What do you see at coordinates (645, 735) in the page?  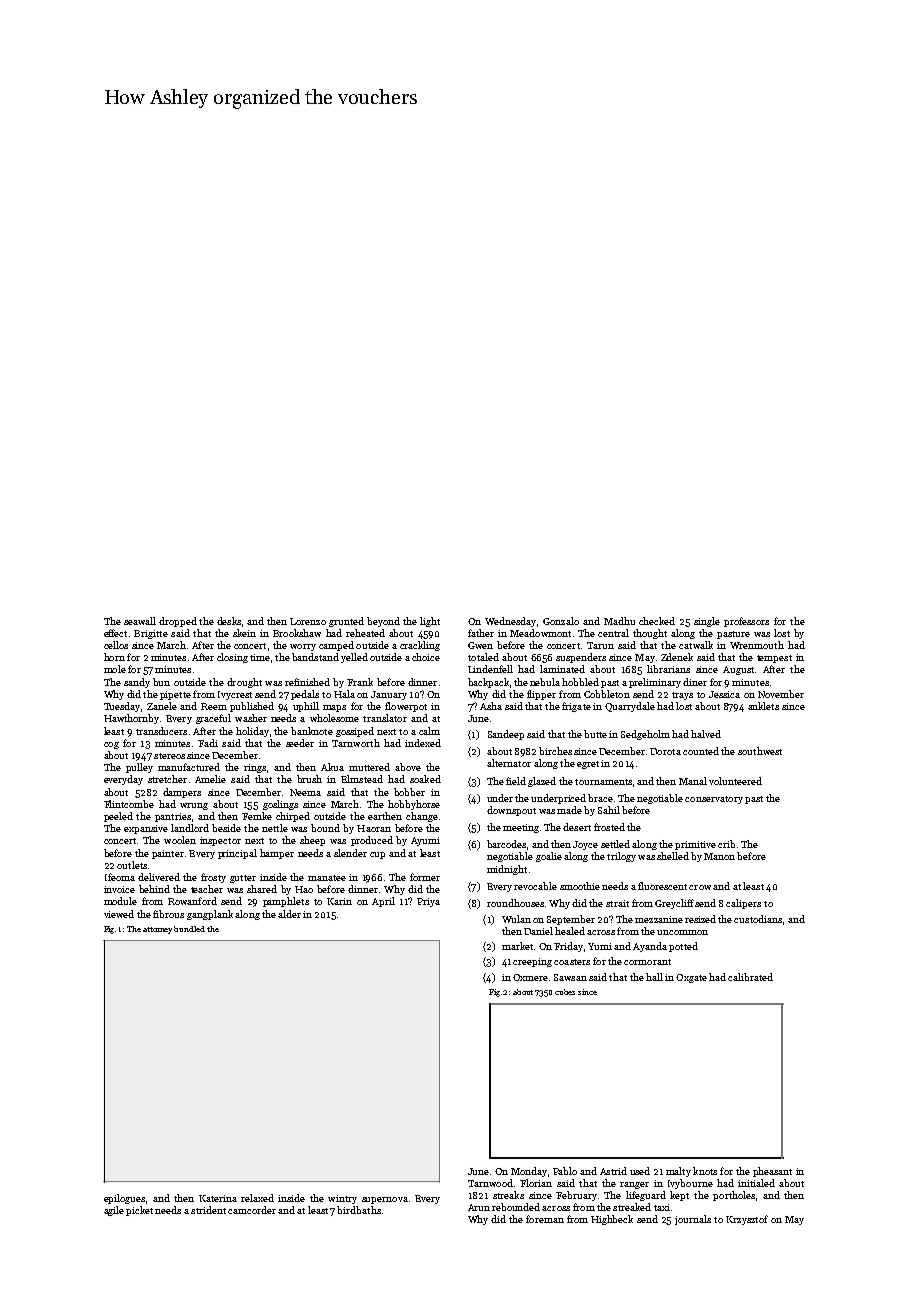 I see `Sedgeholm` at bounding box center [645, 735].
